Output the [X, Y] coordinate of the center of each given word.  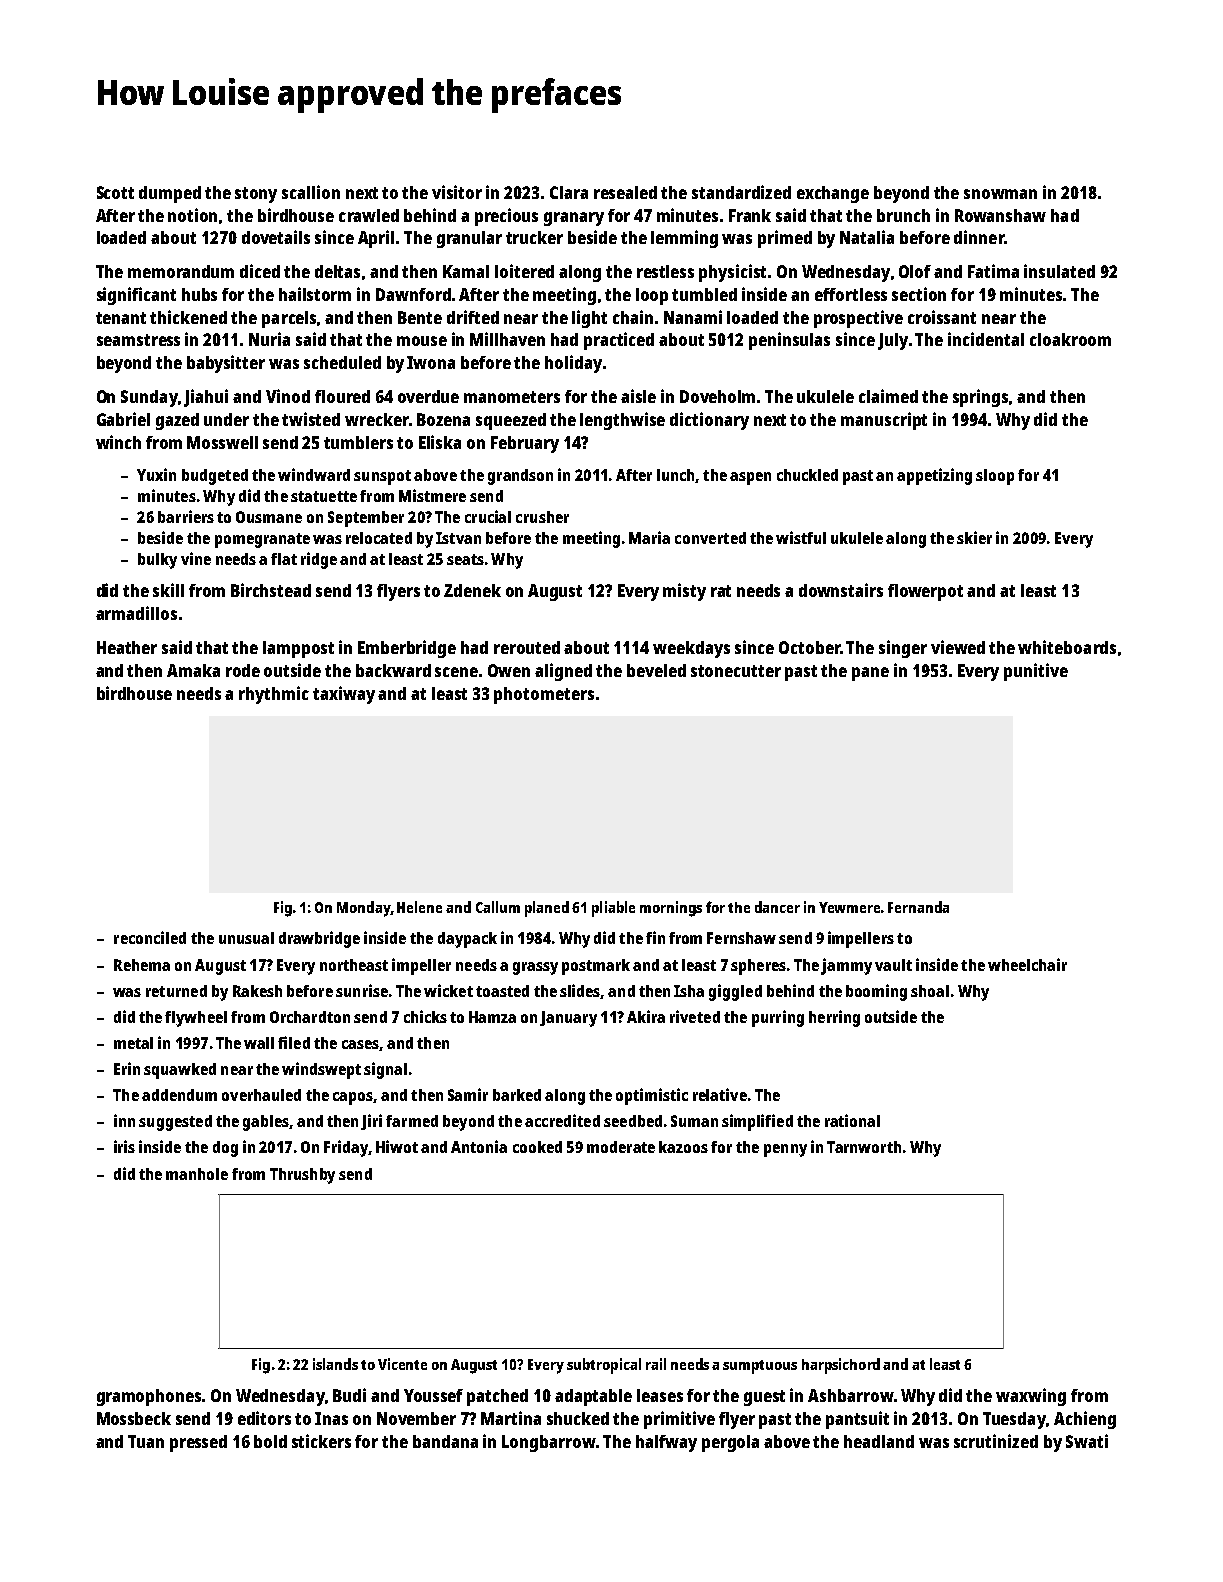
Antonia [479, 1146]
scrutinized [996, 1441]
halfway [666, 1443]
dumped [170, 194]
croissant [942, 317]
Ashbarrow [851, 1395]
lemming [684, 239]
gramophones [149, 1397]
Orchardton [310, 1017]
